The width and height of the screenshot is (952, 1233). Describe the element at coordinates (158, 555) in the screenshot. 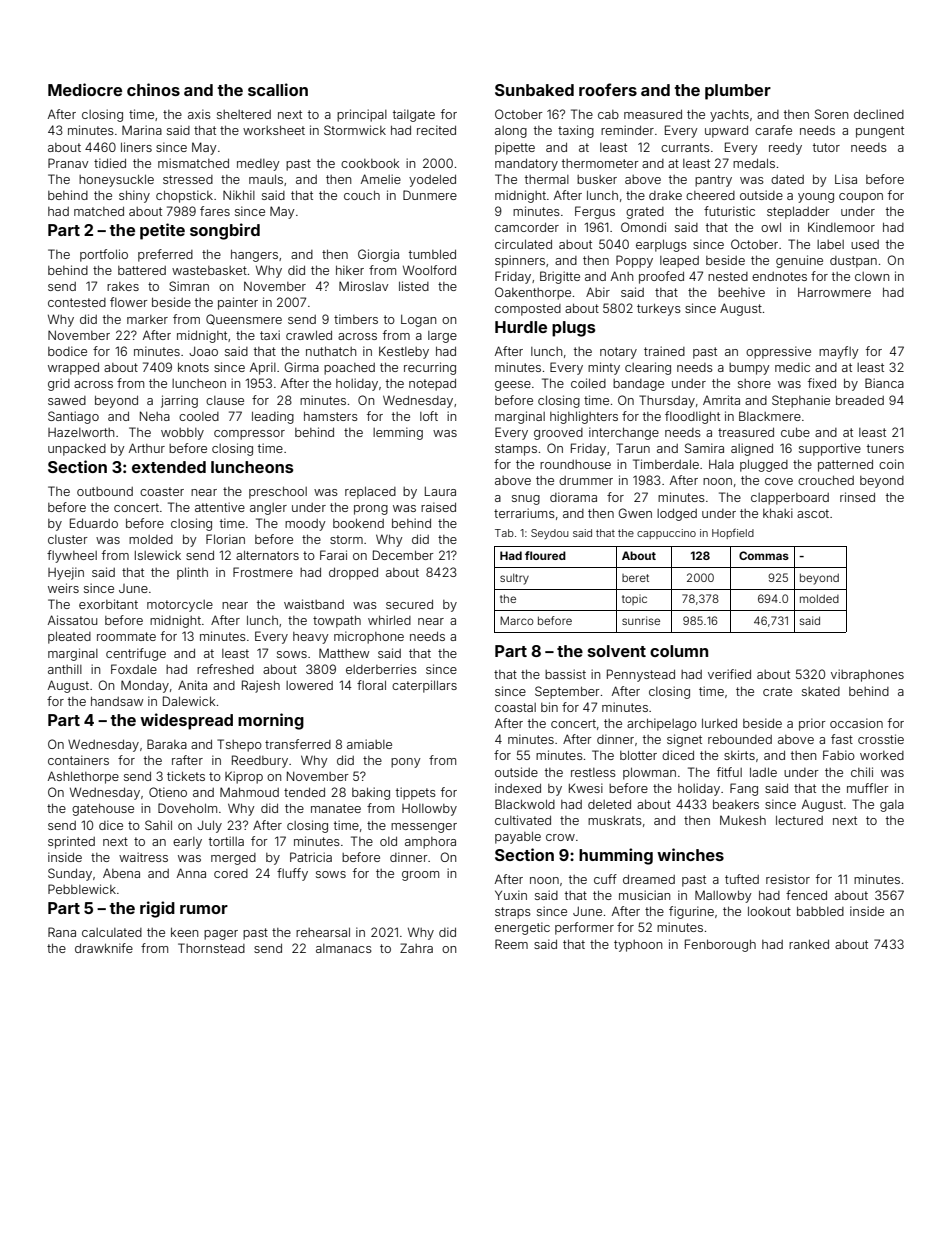

I see `Islewick` at that location.
